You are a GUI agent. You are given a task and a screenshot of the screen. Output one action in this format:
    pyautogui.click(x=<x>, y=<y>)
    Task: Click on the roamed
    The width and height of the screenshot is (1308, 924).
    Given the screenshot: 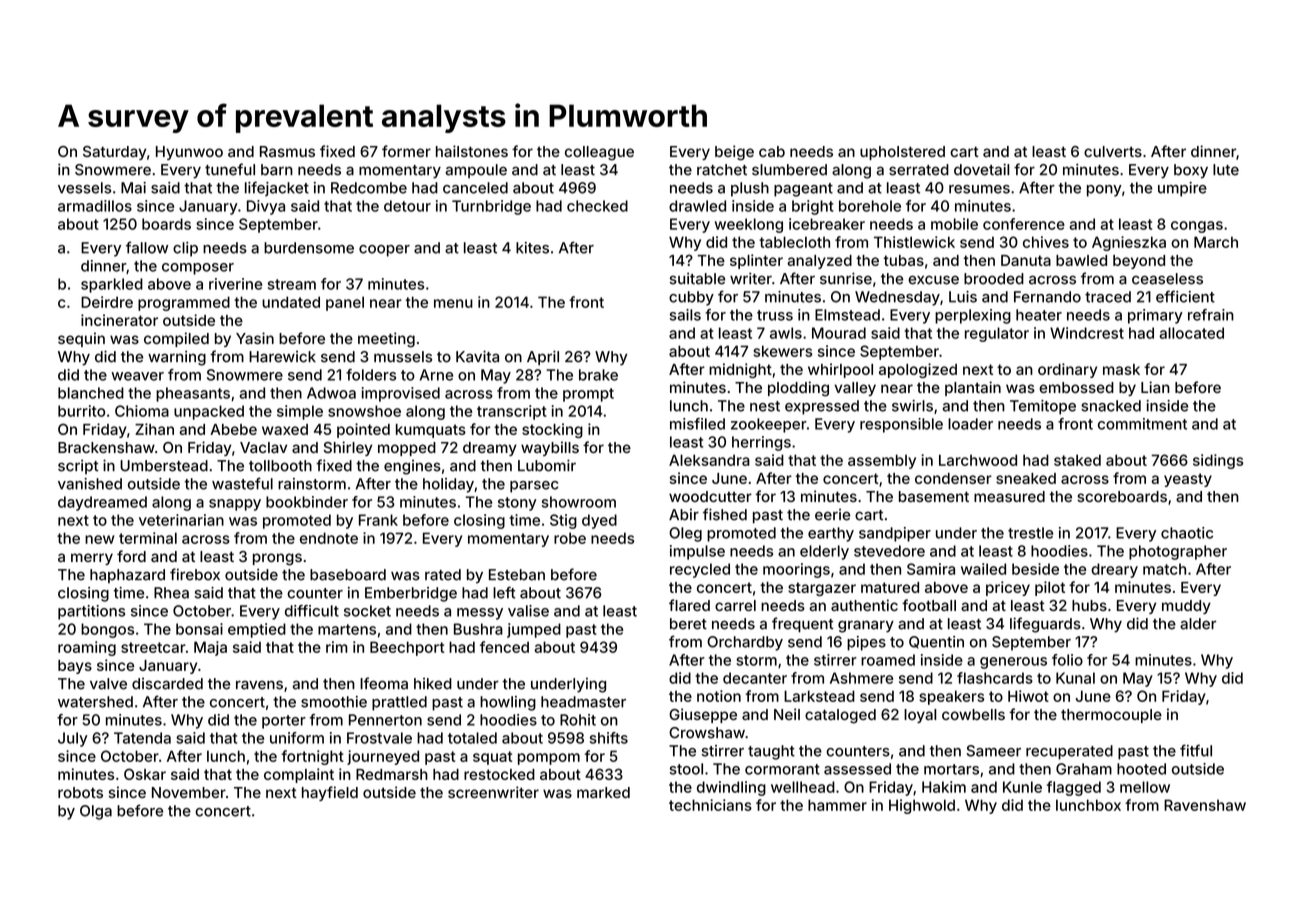 What is the action you would take?
    pyautogui.click(x=888, y=660)
